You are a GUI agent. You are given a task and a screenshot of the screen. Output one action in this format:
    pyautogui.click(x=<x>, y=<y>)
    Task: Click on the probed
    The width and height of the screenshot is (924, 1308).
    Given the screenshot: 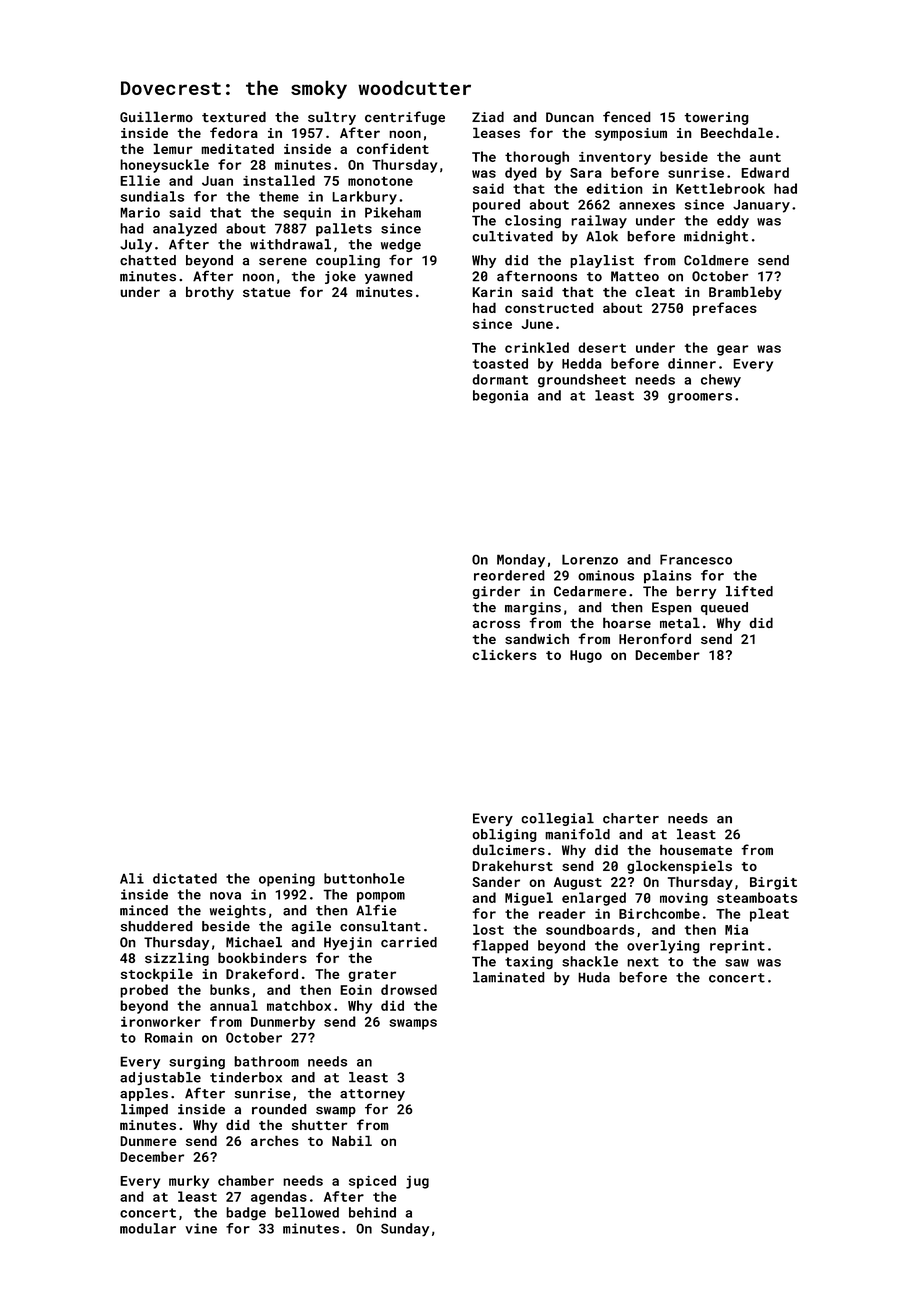 What is the action you would take?
    pyautogui.click(x=144, y=991)
